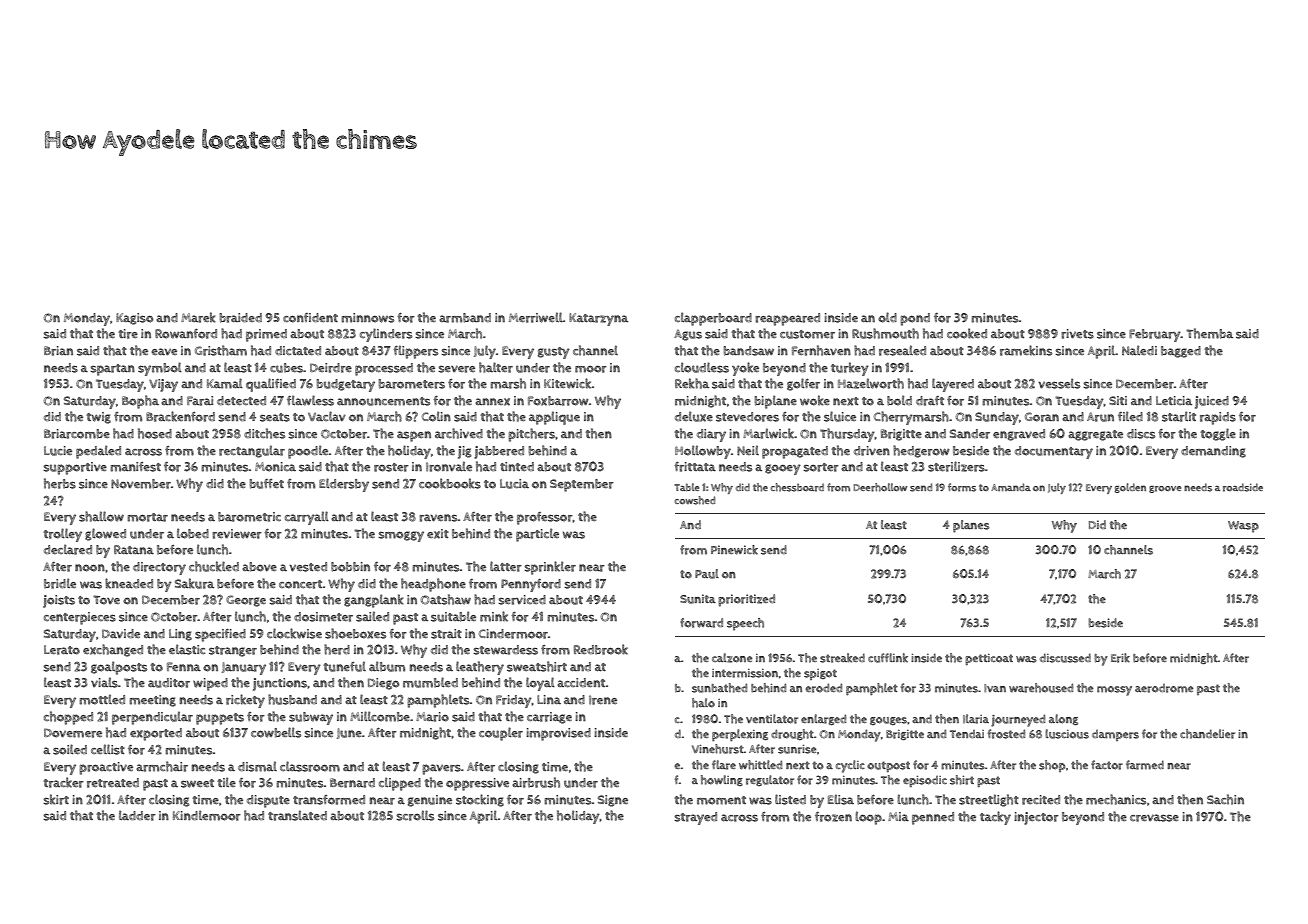 This screenshot has width=1308, height=924. What do you see at coordinates (147, 517) in the screenshot?
I see `mortar` at bounding box center [147, 517].
